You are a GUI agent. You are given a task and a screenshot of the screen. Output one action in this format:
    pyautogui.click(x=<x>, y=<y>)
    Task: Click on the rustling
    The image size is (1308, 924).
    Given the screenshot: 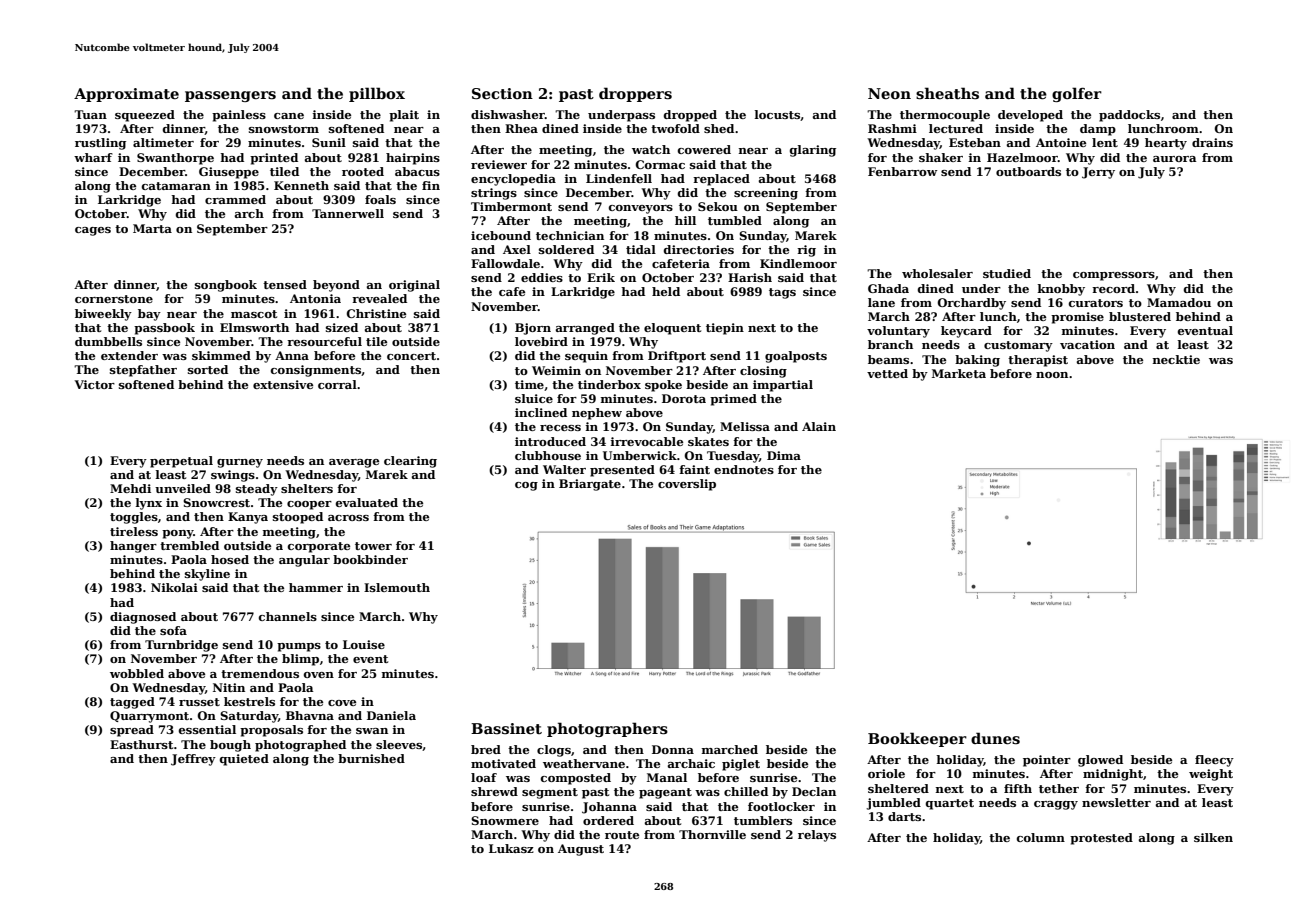 What is the action you would take?
    pyautogui.click(x=100, y=144)
